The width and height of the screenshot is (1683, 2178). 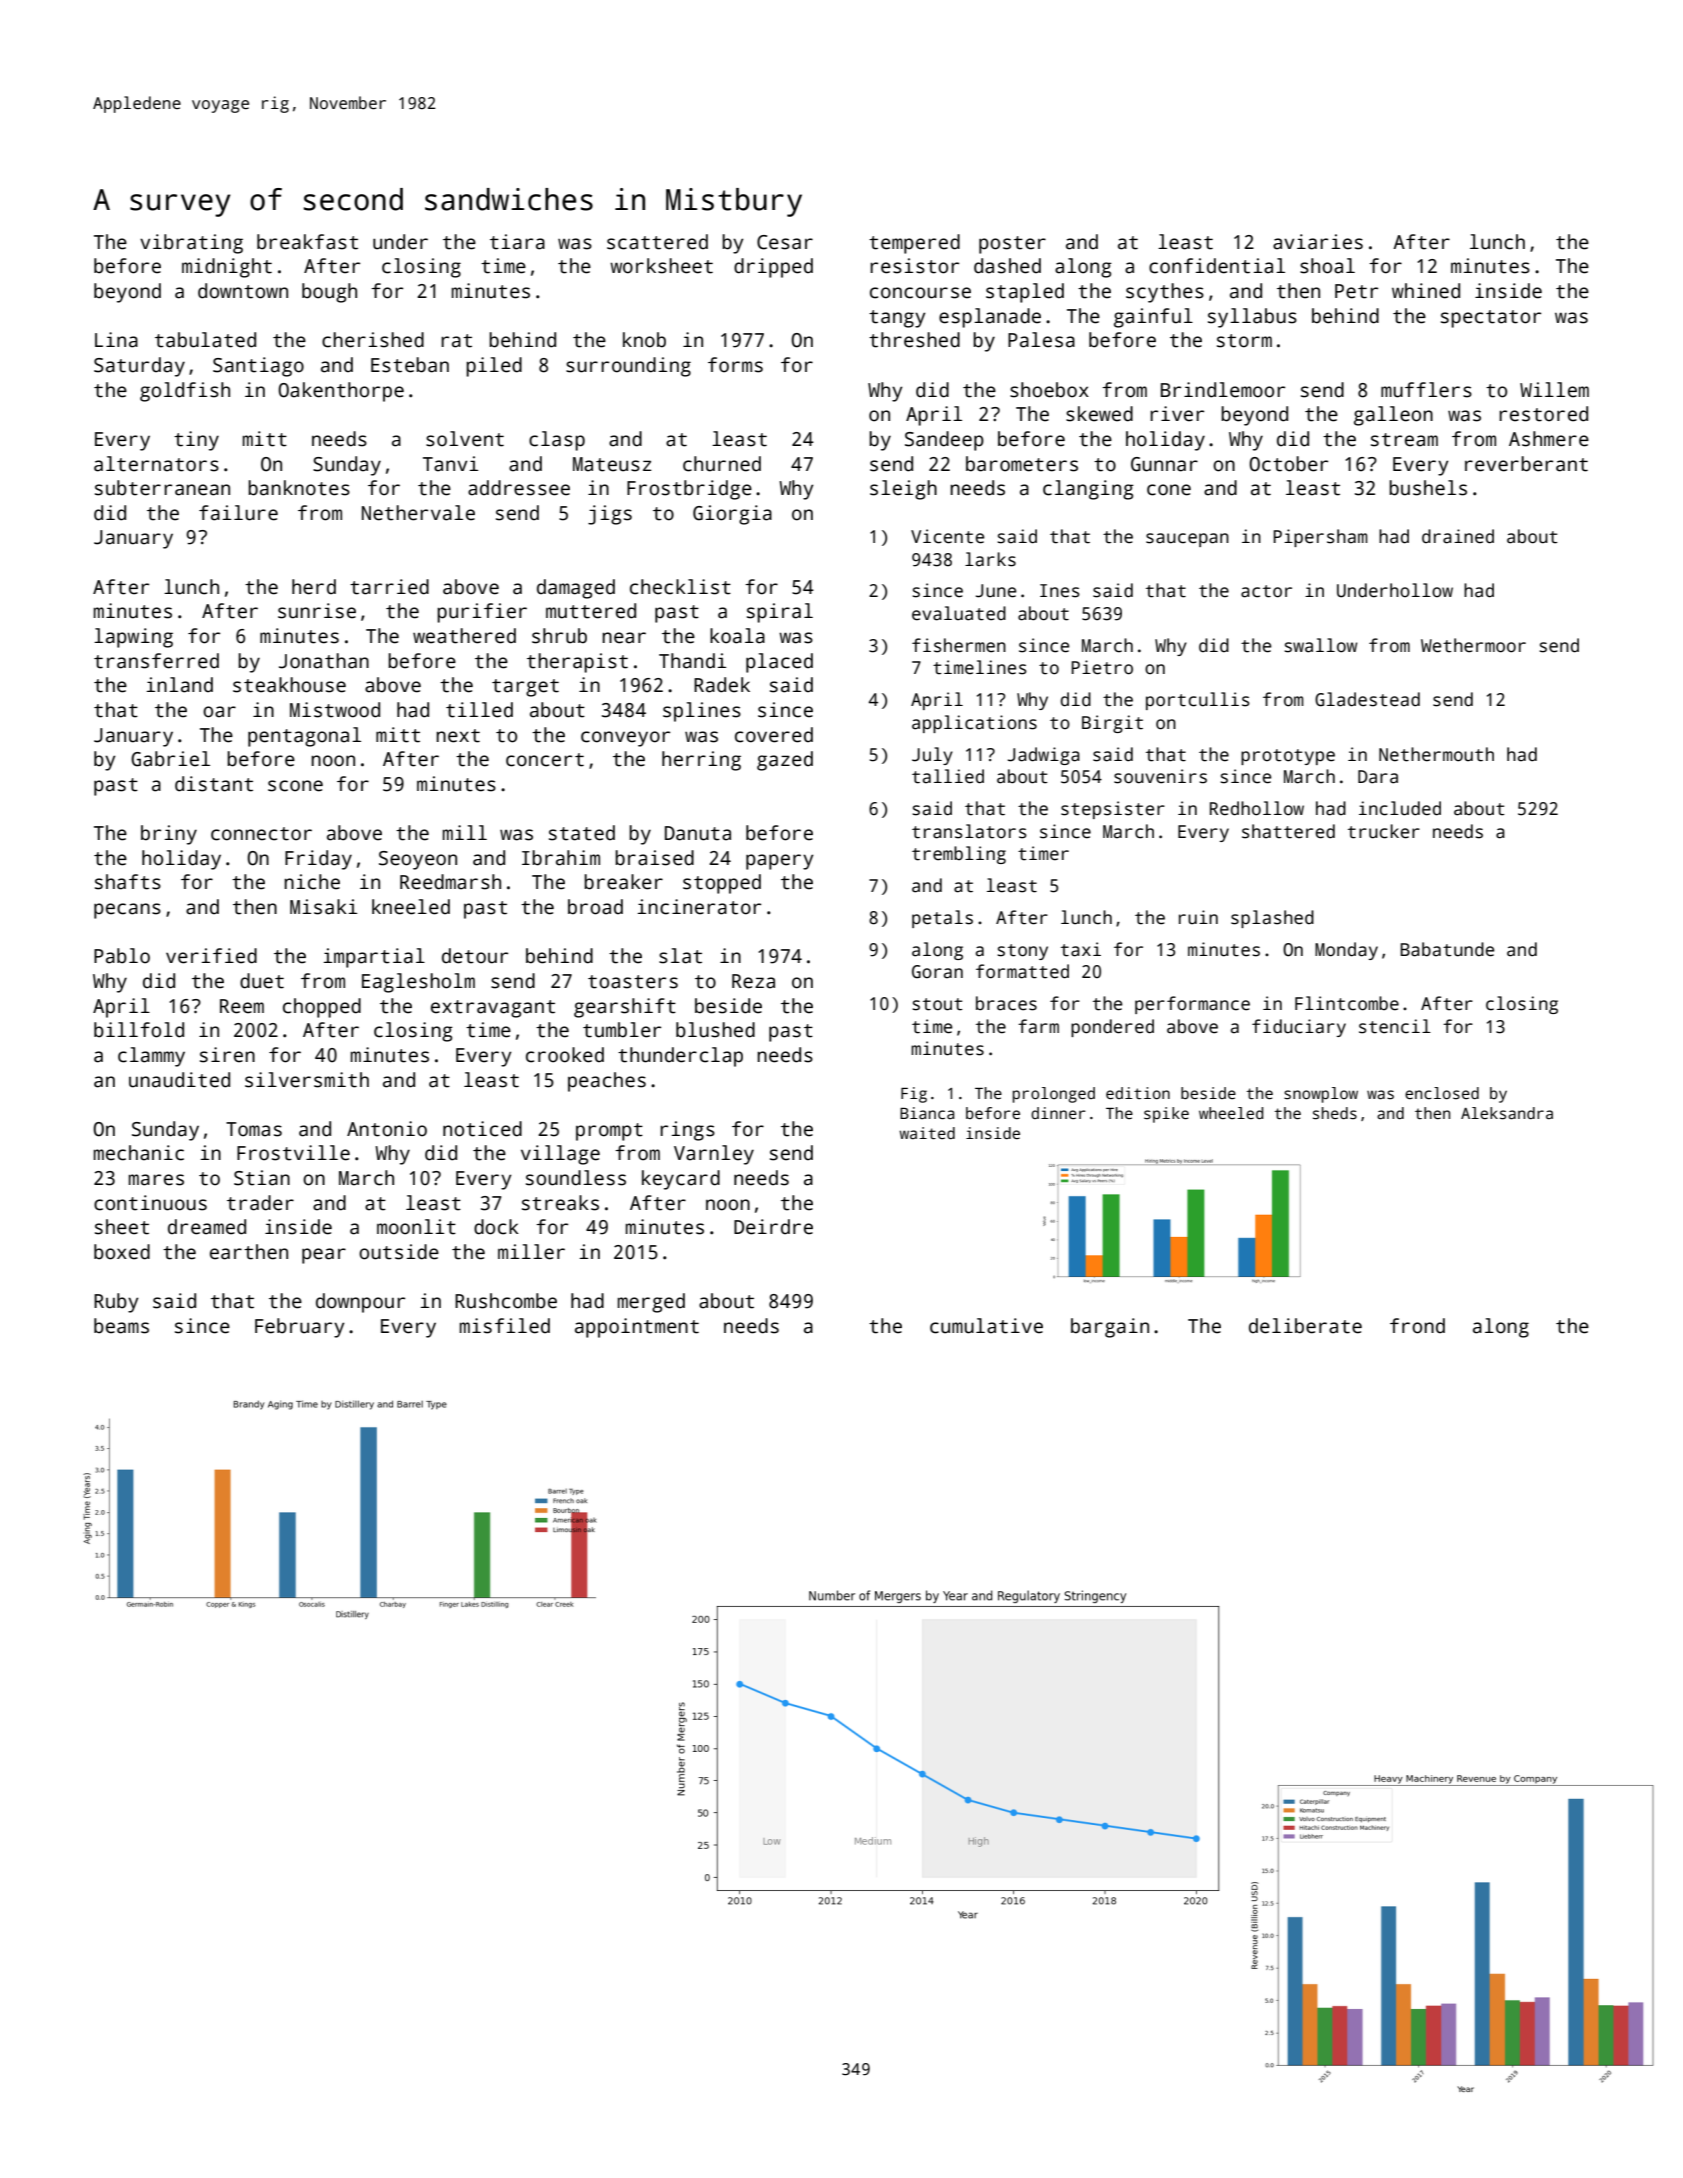 What do you see at coordinates (1318, 242) in the screenshot?
I see `aviaries` at bounding box center [1318, 242].
